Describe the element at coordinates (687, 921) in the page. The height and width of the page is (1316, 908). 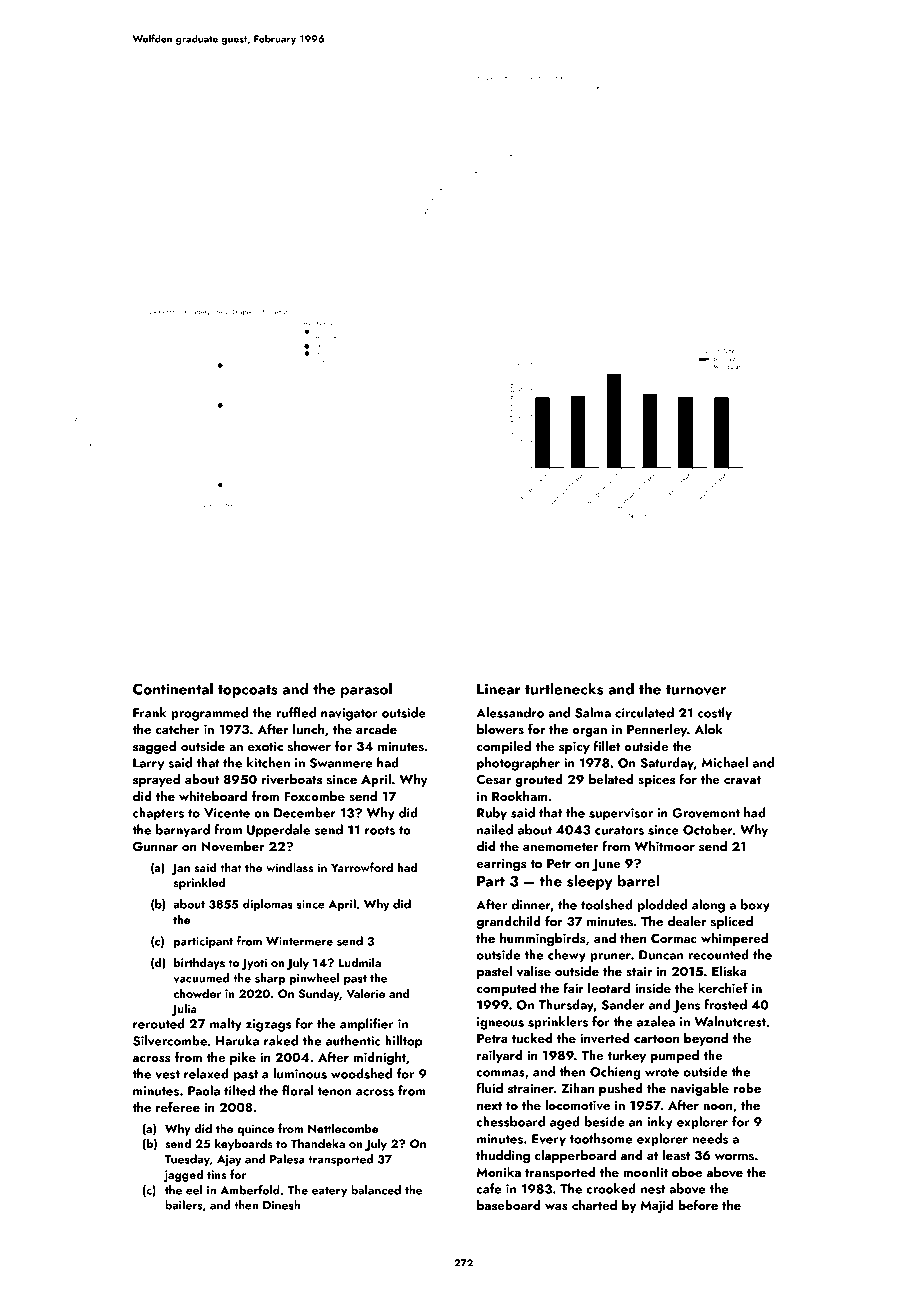
I see `dealer` at that location.
